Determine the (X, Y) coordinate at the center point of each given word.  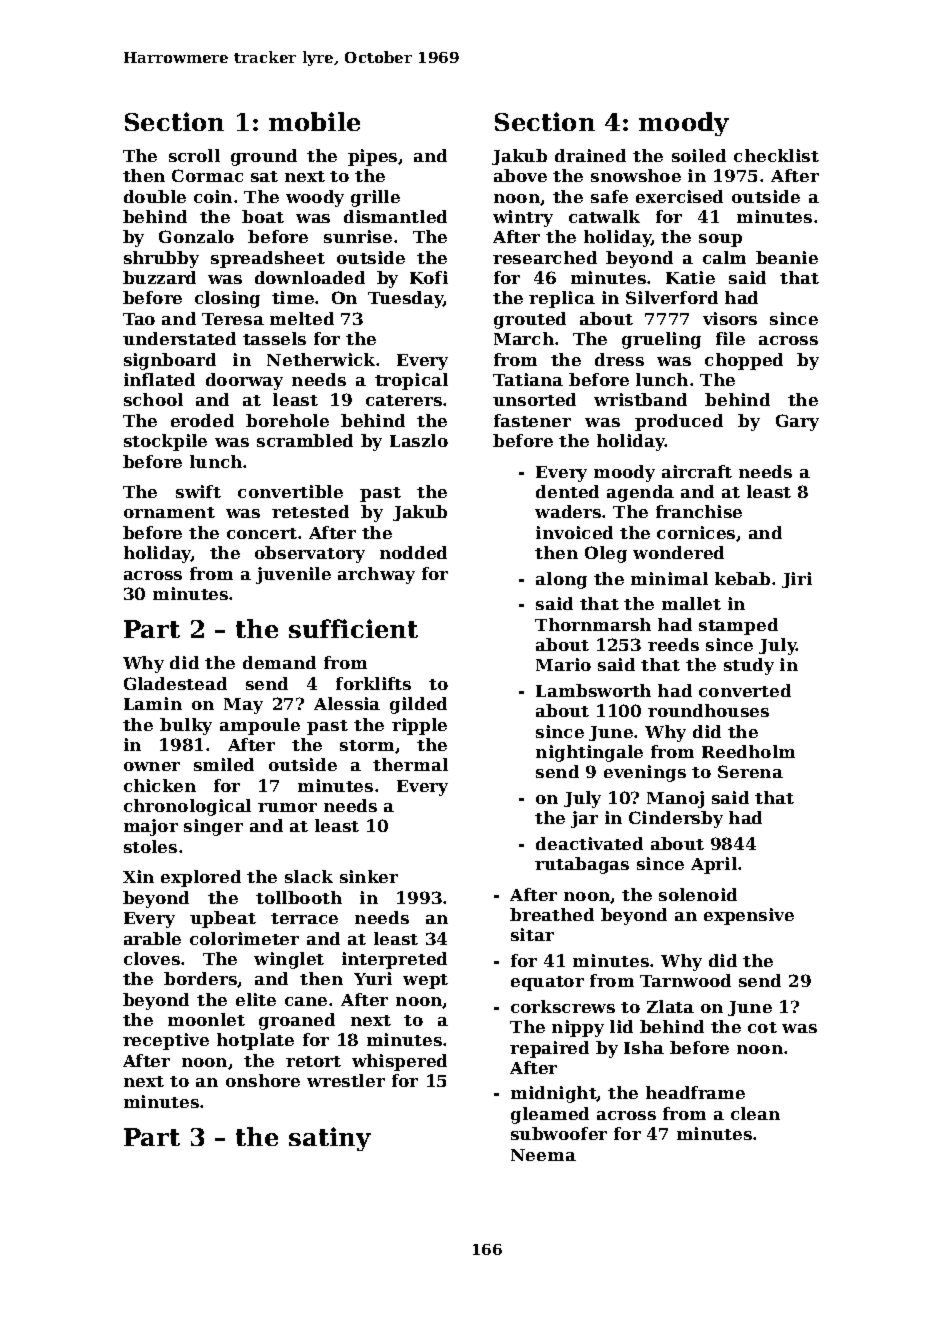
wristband (640, 399)
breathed (552, 914)
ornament (169, 512)
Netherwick (321, 359)
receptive (166, 1041)
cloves (152, 958)
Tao (139, 319)
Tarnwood (685, 980)
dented (567, 491)
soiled (699, 155)
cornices (696, 532)
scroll (194, 155)
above (520, 175)
